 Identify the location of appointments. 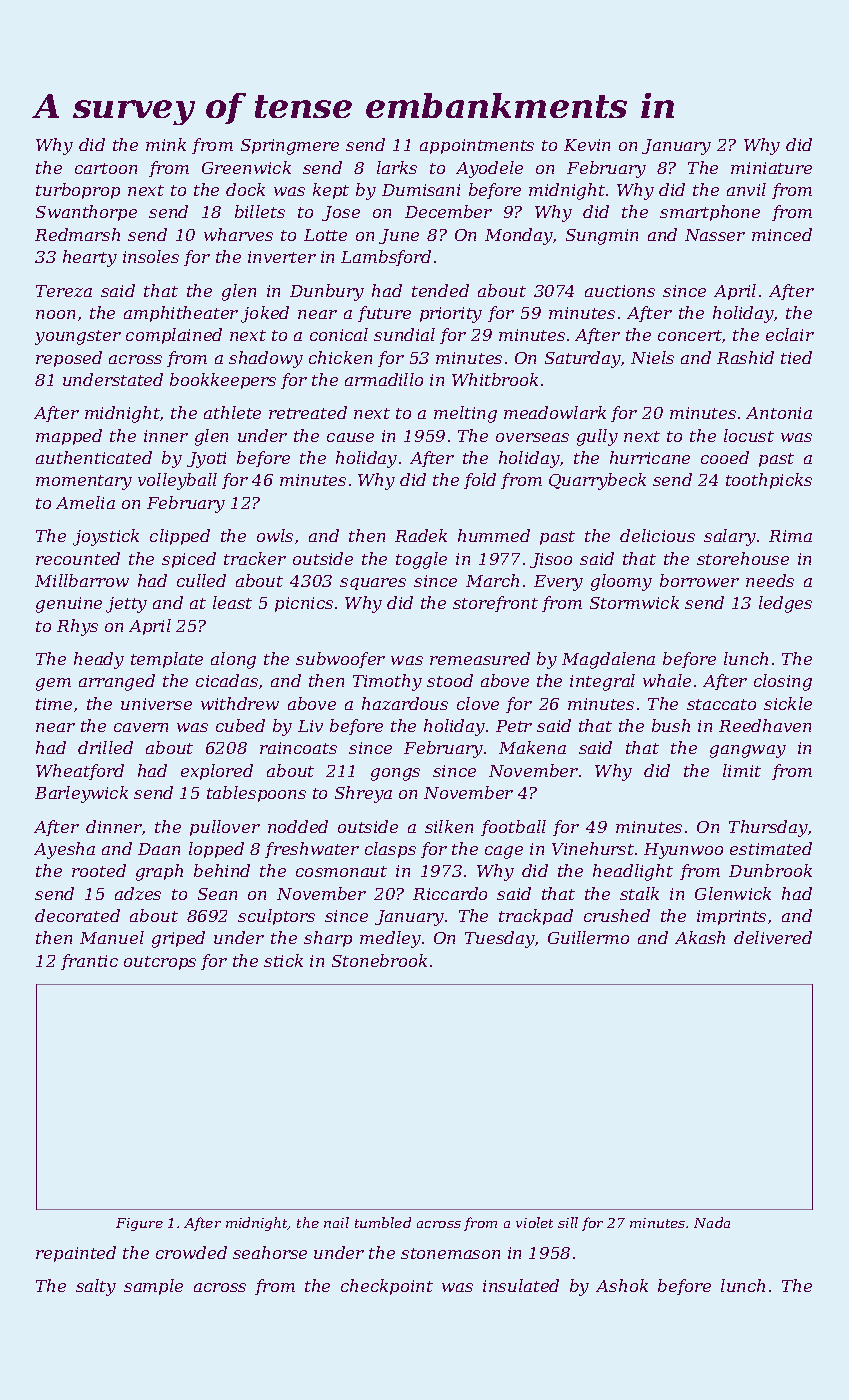
(477, 146).
